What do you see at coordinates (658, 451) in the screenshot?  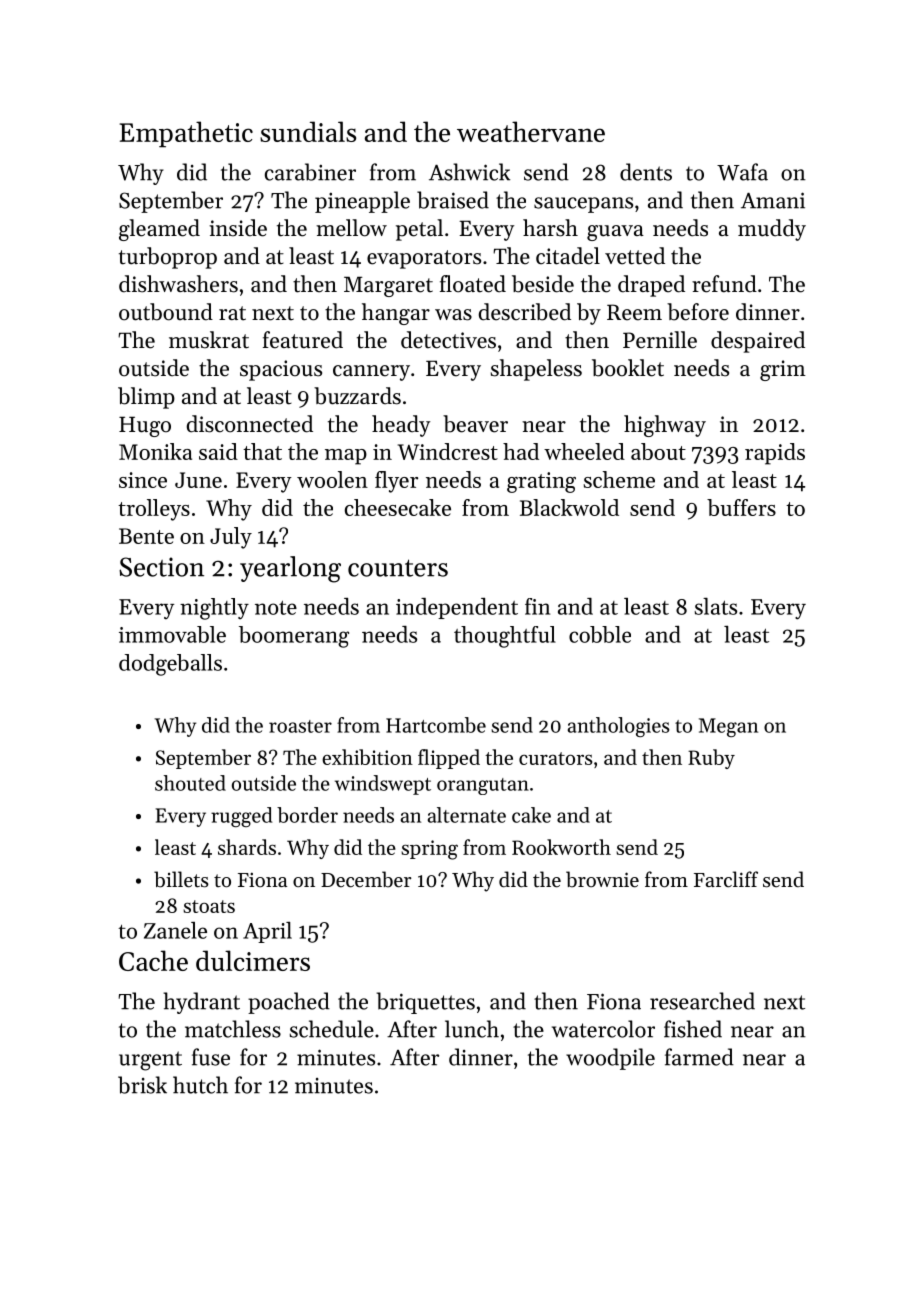 I see `about` at bounding box center [658, 451].
